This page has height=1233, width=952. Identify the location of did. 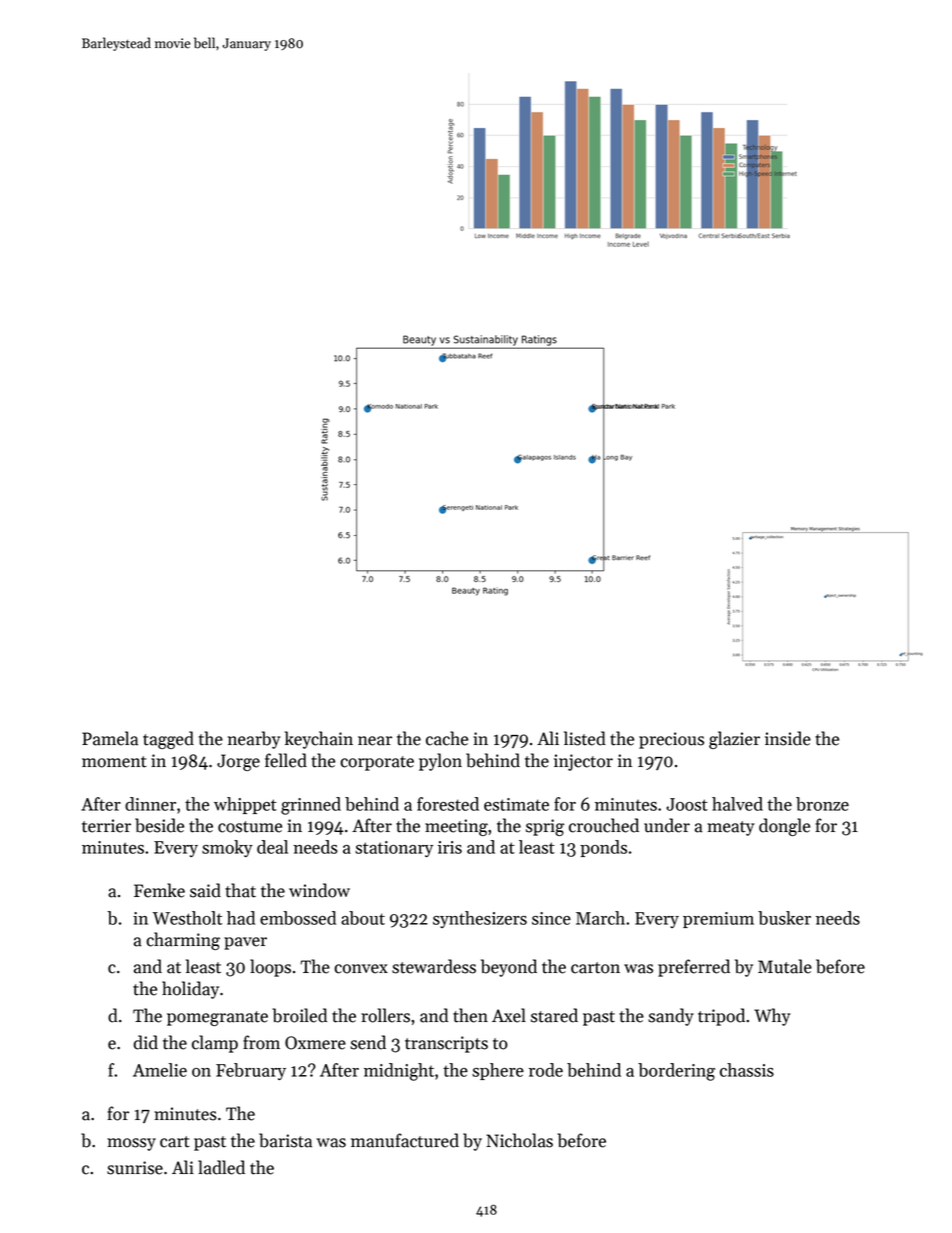
(146, 1042).
